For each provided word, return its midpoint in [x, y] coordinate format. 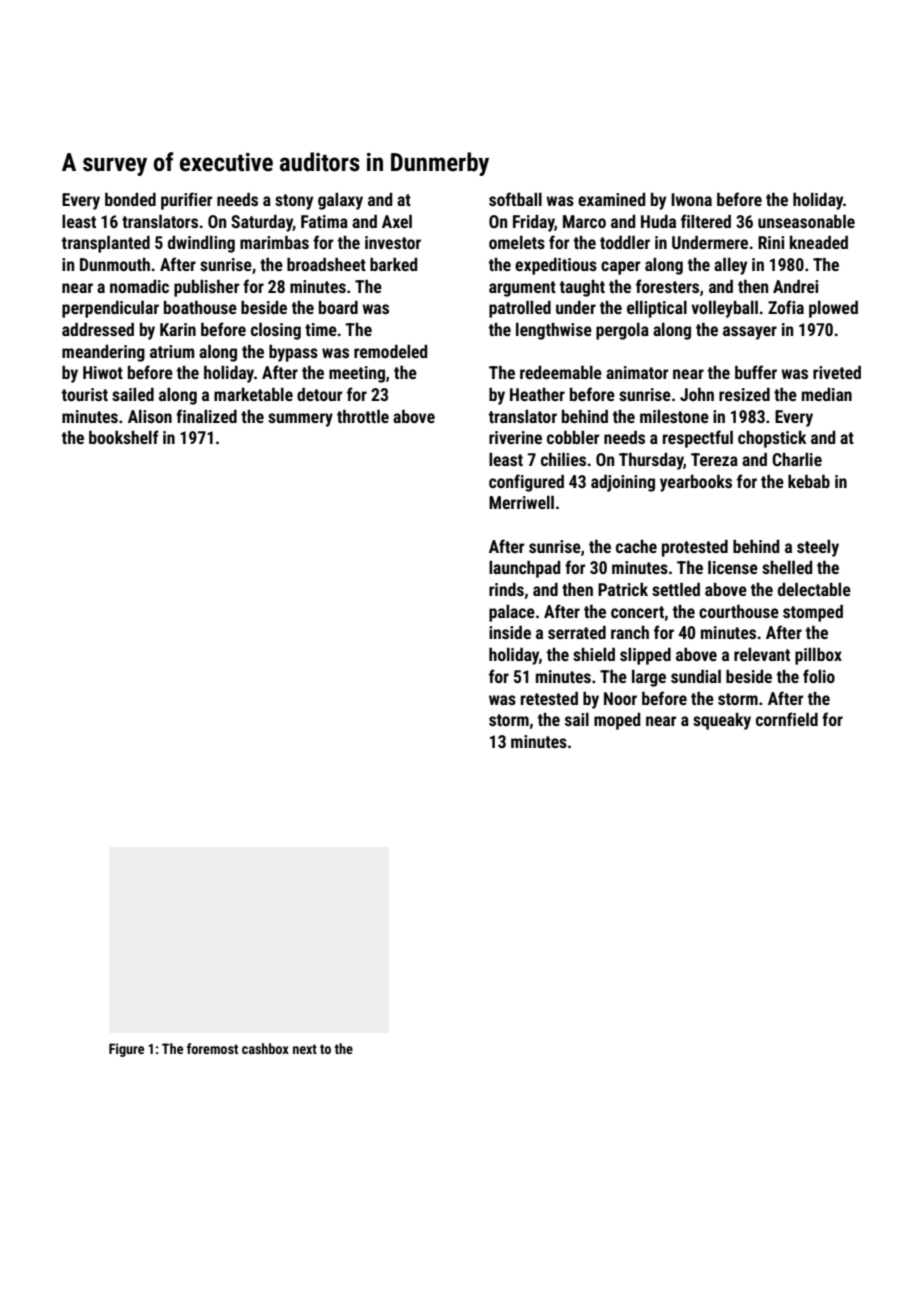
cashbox [265, 1048]
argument [522, 289]
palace [512, 613]
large [649, 678]
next [305, 1049]
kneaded [819, 242]
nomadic [139, 286]
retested [549, 698]
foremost [212, 1048]
